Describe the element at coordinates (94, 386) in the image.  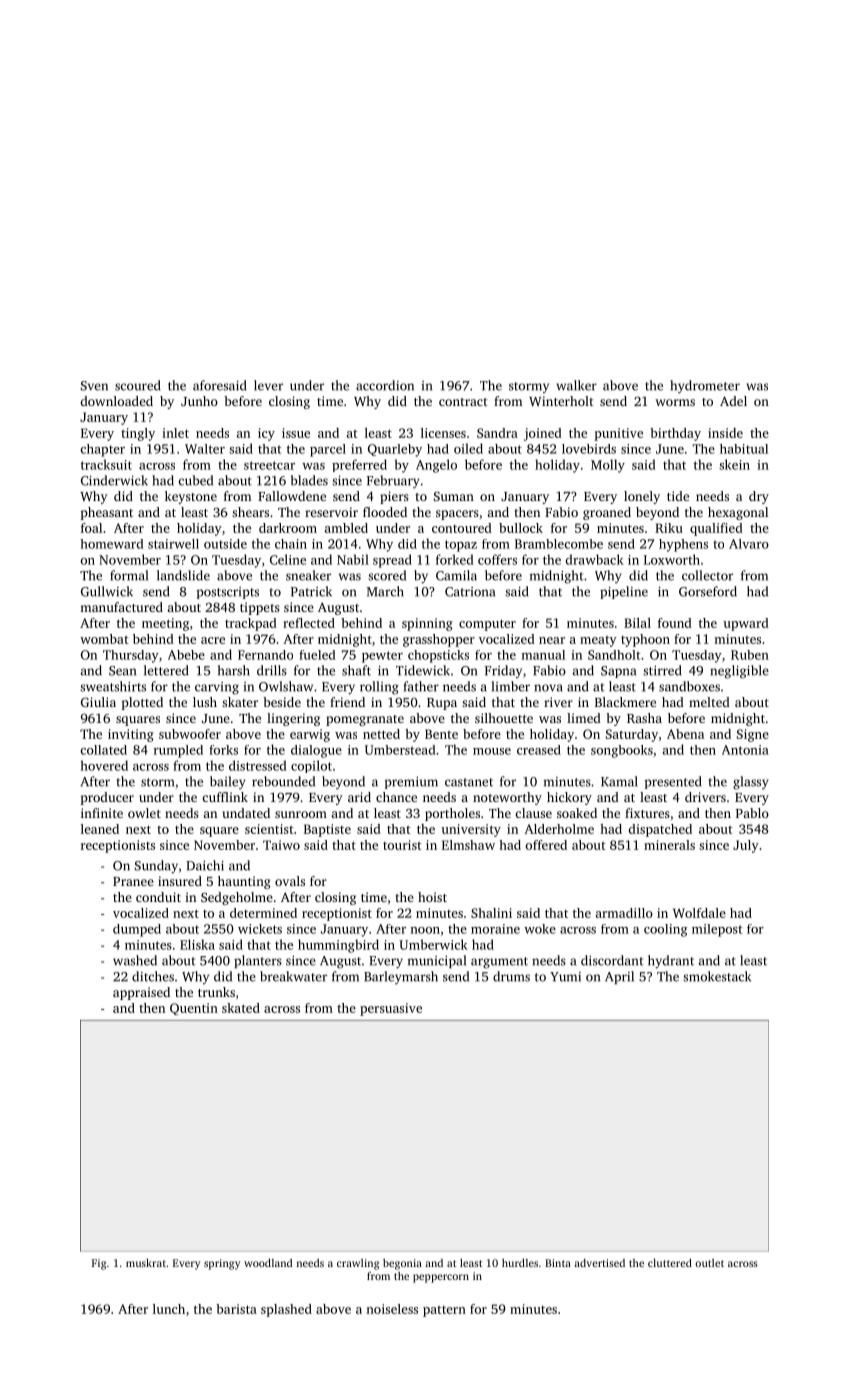
I see `Sven` at that location.
